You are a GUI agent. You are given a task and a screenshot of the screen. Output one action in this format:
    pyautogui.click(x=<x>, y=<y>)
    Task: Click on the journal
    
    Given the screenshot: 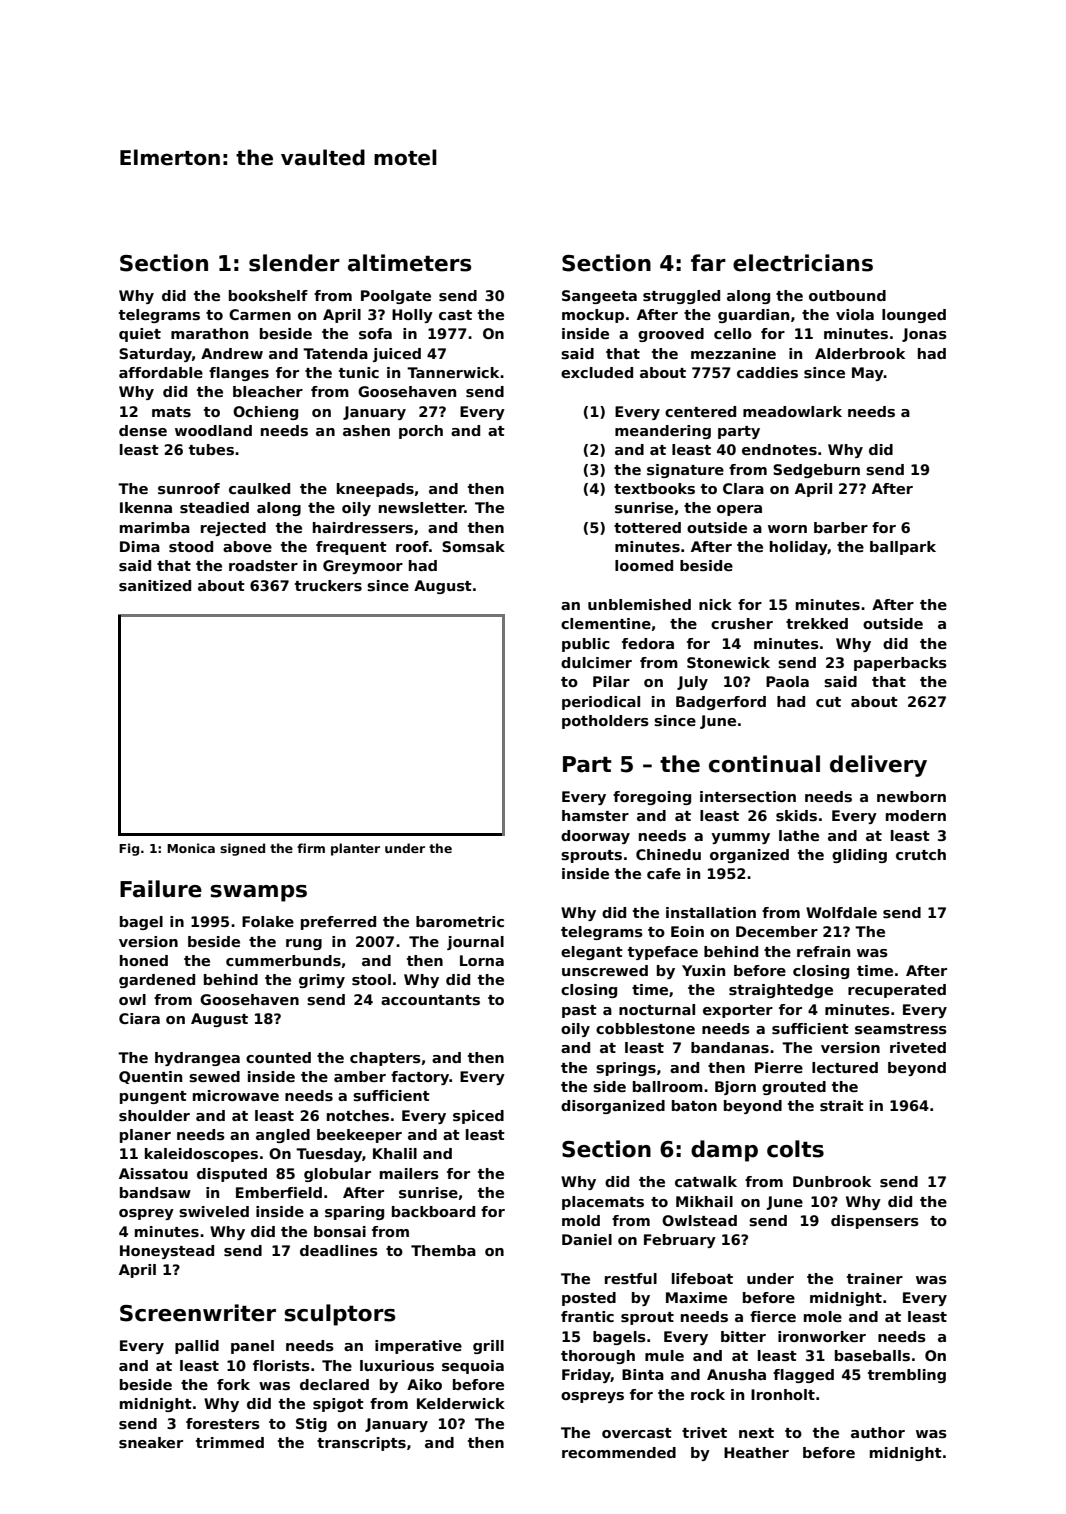 What is the action you would take?
    pyautogui.click(x=475, y=943)
